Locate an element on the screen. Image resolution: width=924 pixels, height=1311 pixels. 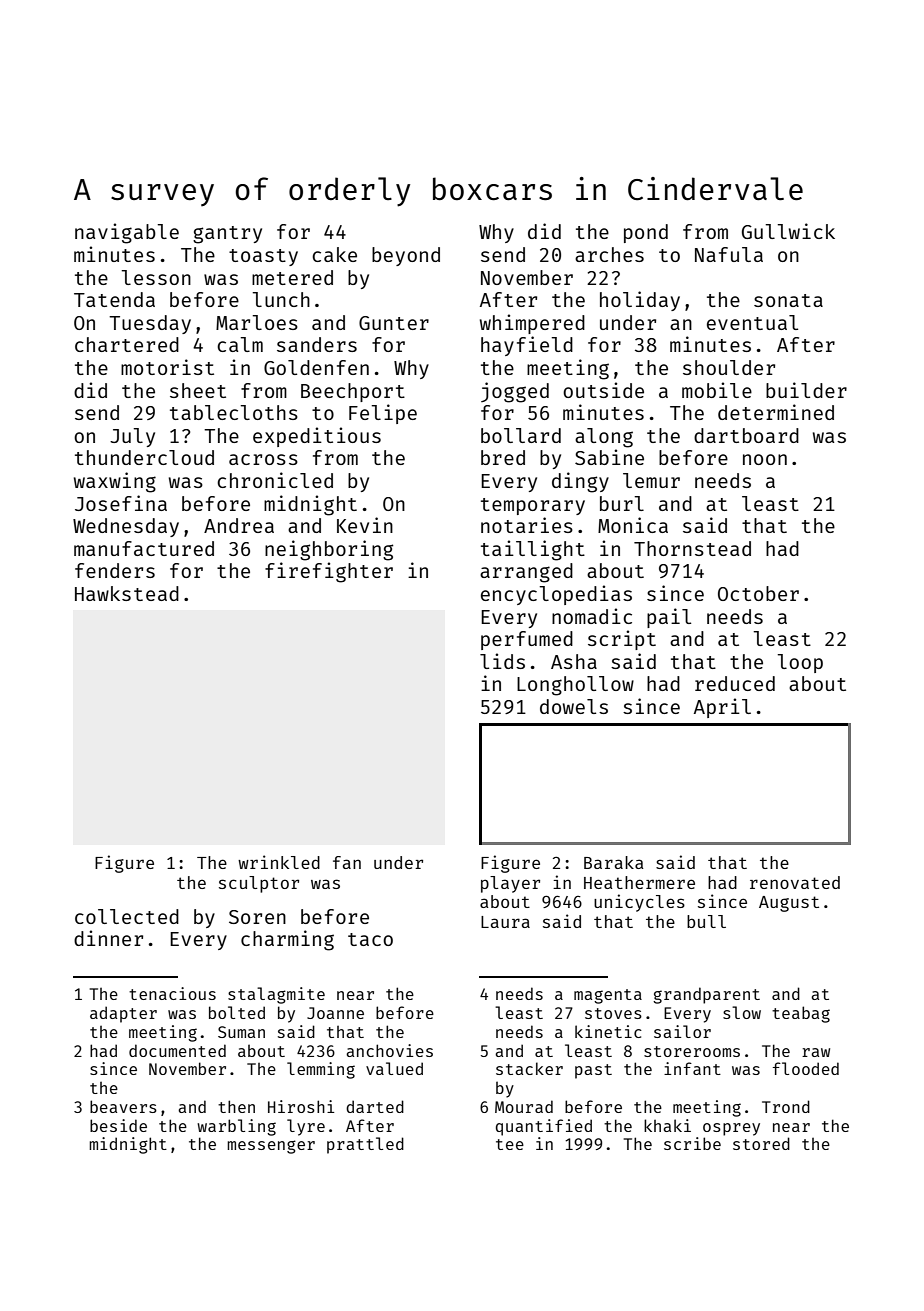
Longhollow is located at coordinates (575, 686).
